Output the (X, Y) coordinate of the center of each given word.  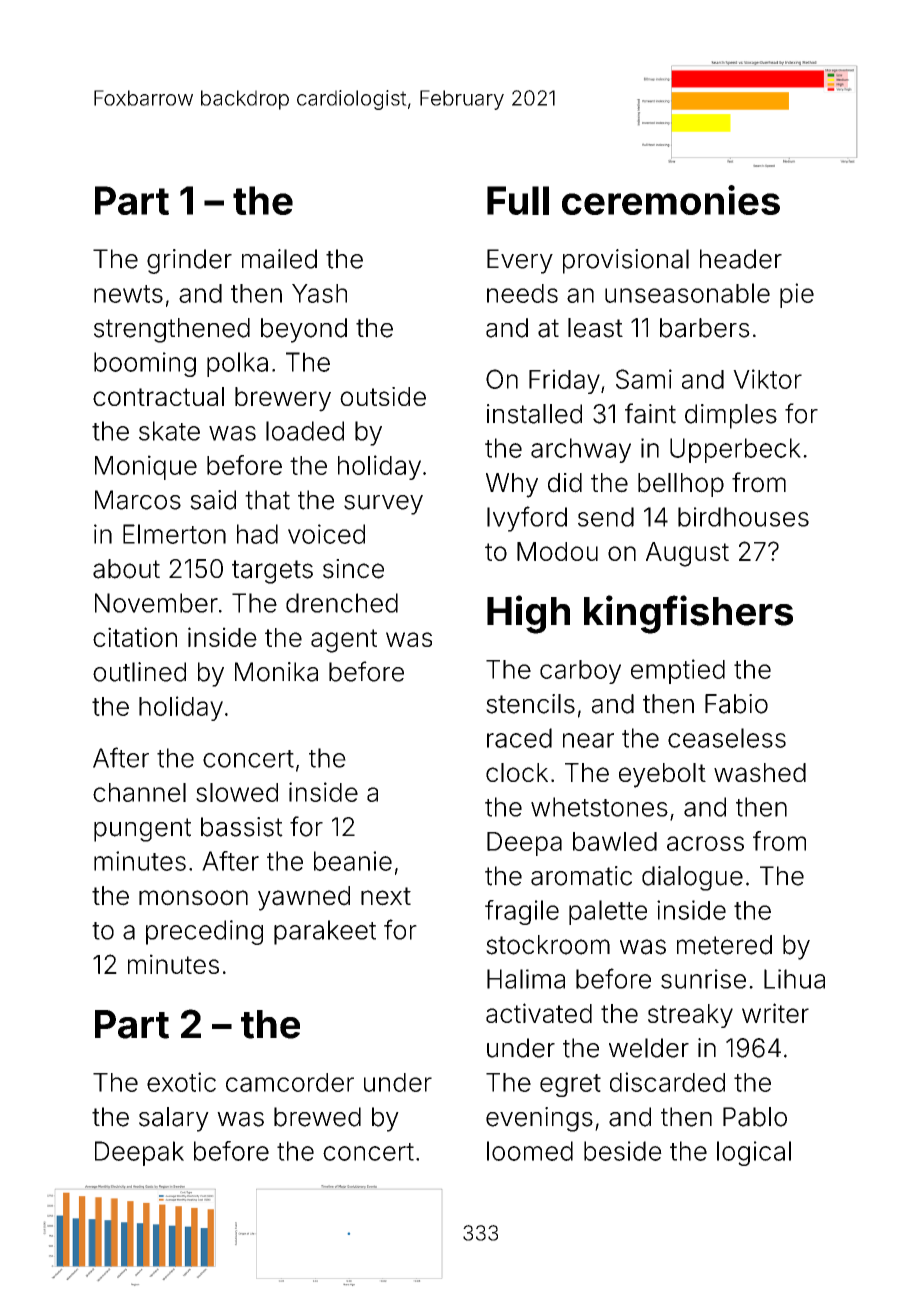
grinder (189, 261)
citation (135, 637)
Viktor (767, 379)
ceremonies (671, 200)
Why (512, 485)
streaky (690, 1016)
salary (174, 1119)
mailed (279, 259)
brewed (317, 1117)
